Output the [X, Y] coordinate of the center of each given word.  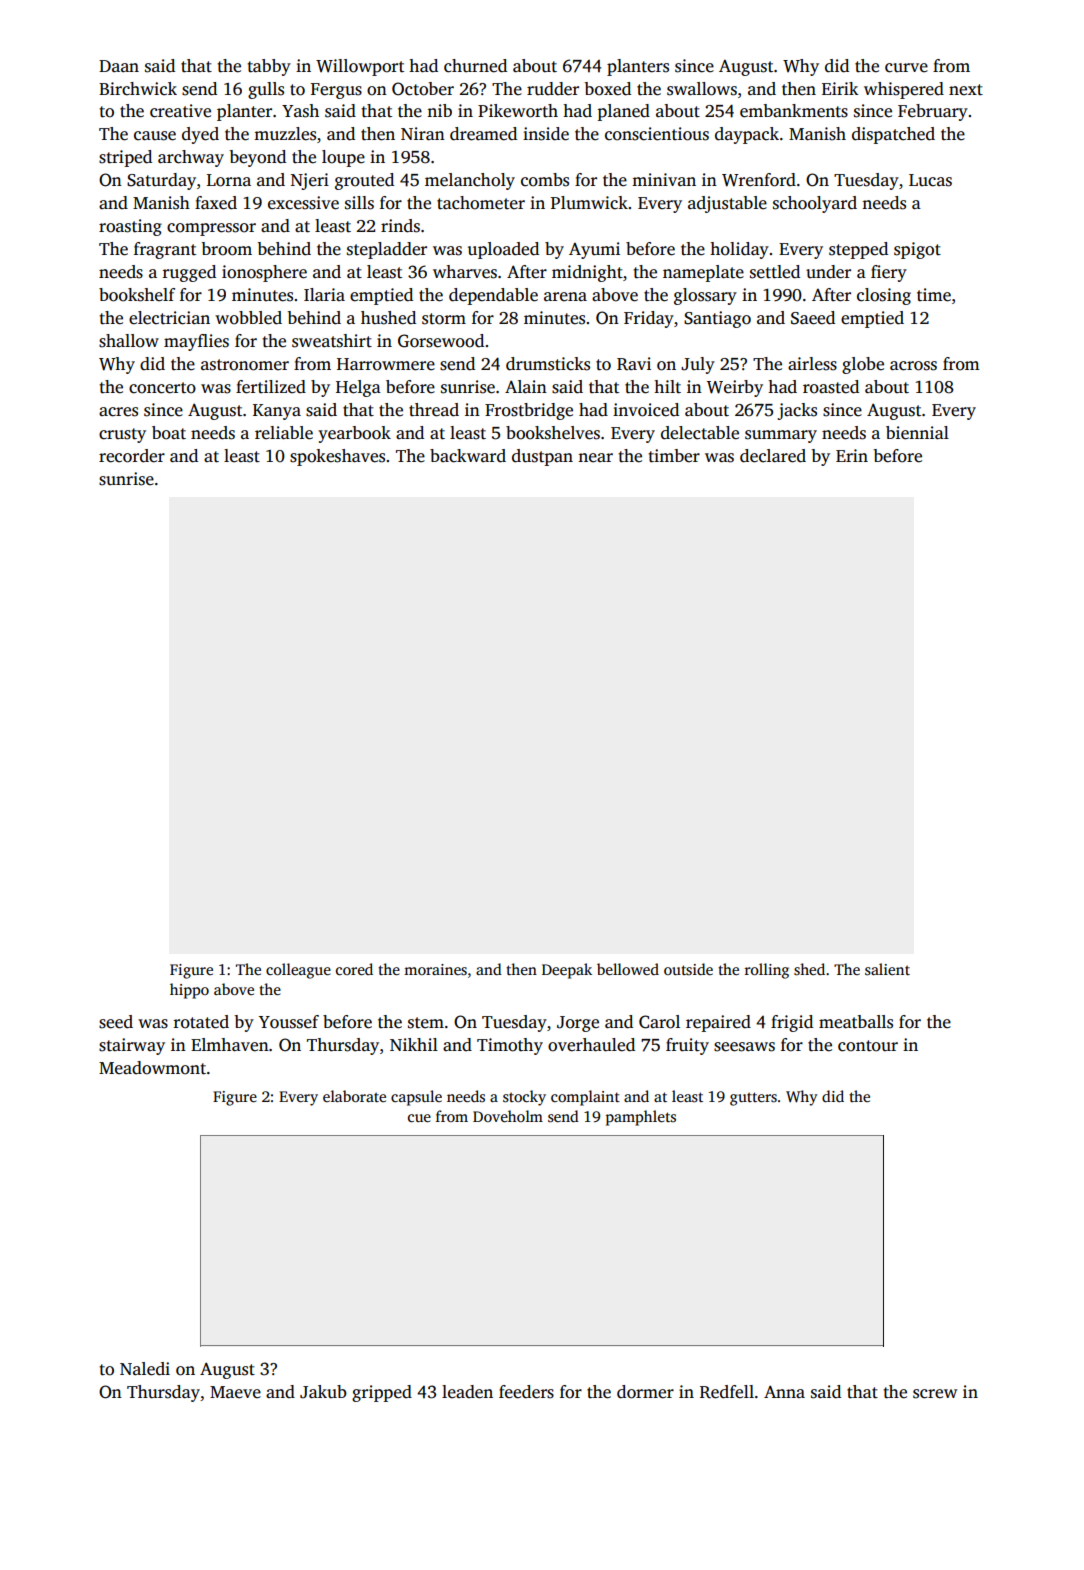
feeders [526, 1392]
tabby [269, 67]
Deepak [567, 971]
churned [475, 66]
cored [354, 969]
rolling [767, 971]
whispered [904, 90]
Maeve [235, 1392]
